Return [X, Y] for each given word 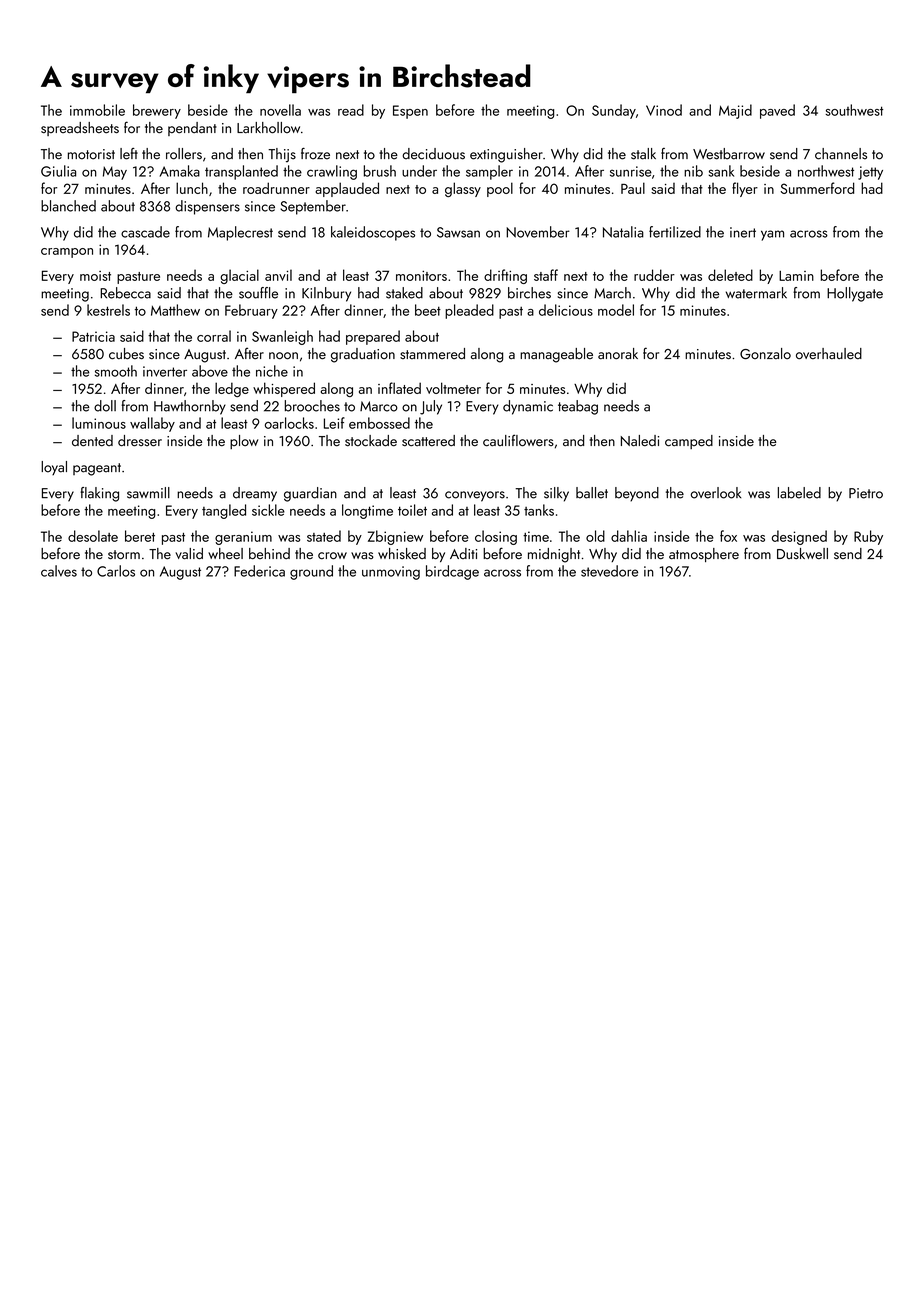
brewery [157, 111]
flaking [99, 494]
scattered [428, 441]
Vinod [664, 110]
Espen [410, 112]
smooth [116, 371]
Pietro [866, 493]
